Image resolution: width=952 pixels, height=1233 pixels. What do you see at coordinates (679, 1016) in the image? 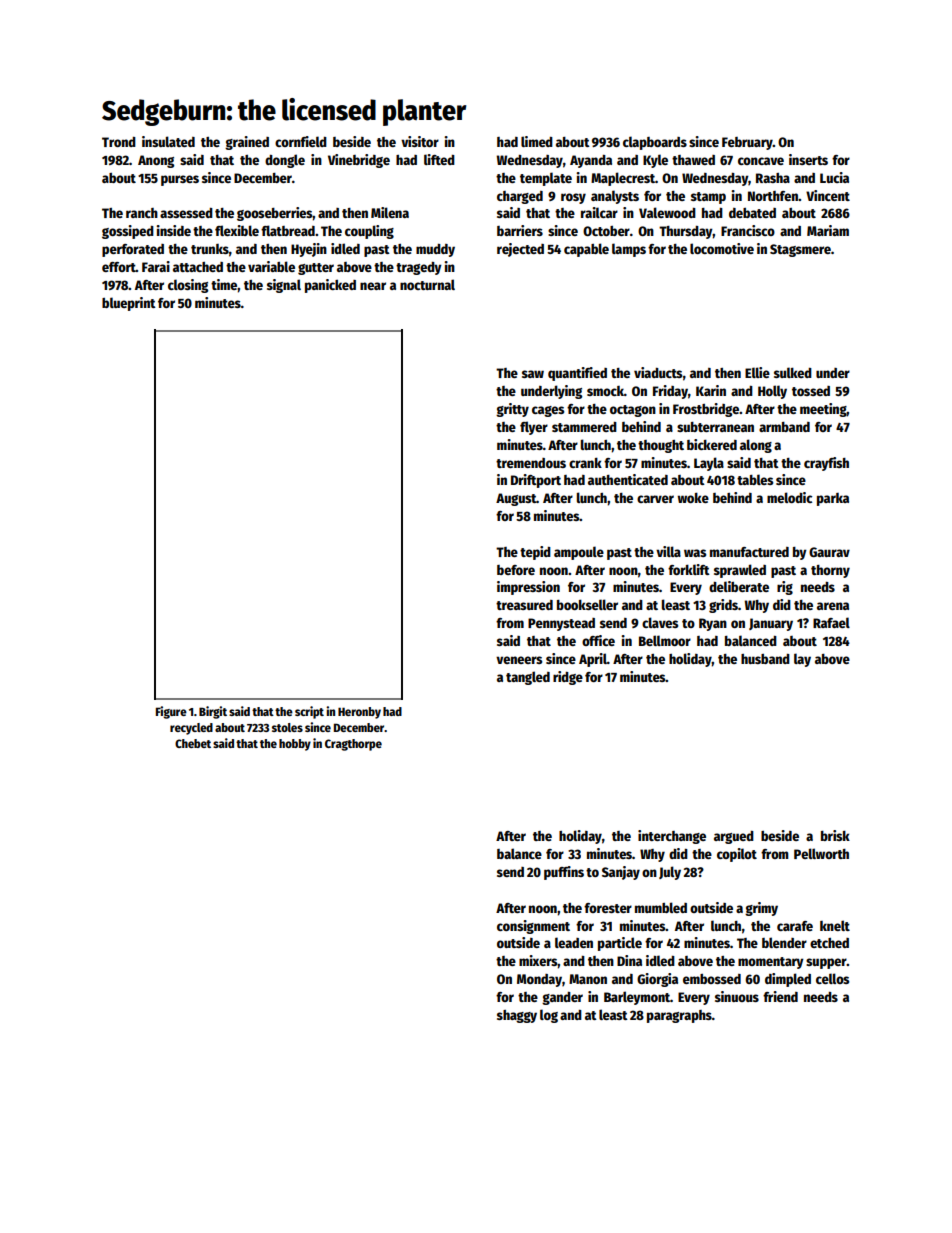
I see `paragraphs` at bounding box center [679, 1016].
